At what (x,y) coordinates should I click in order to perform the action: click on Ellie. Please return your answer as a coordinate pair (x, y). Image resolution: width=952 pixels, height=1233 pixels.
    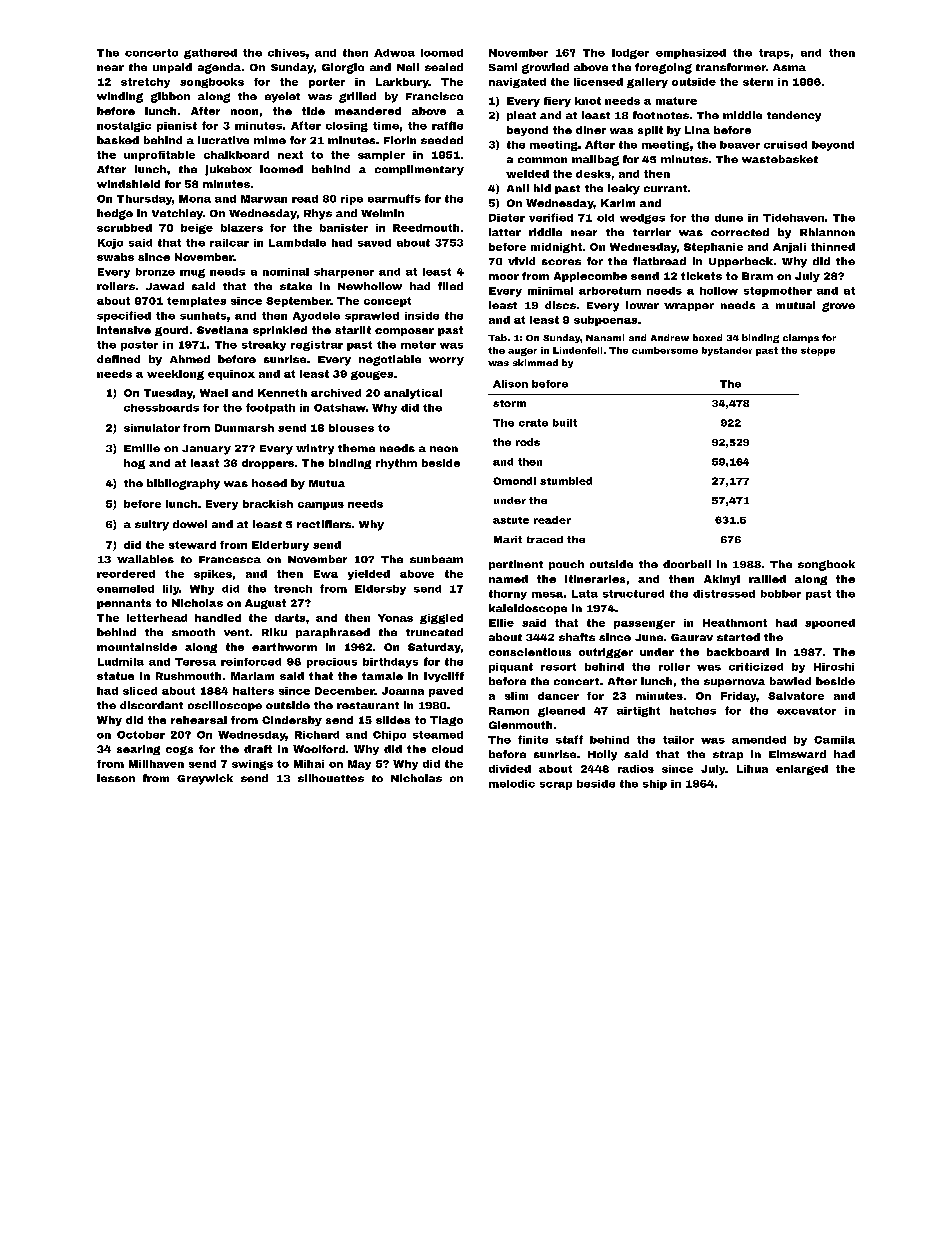
    Looking at the image, I should click on (501, 623).
